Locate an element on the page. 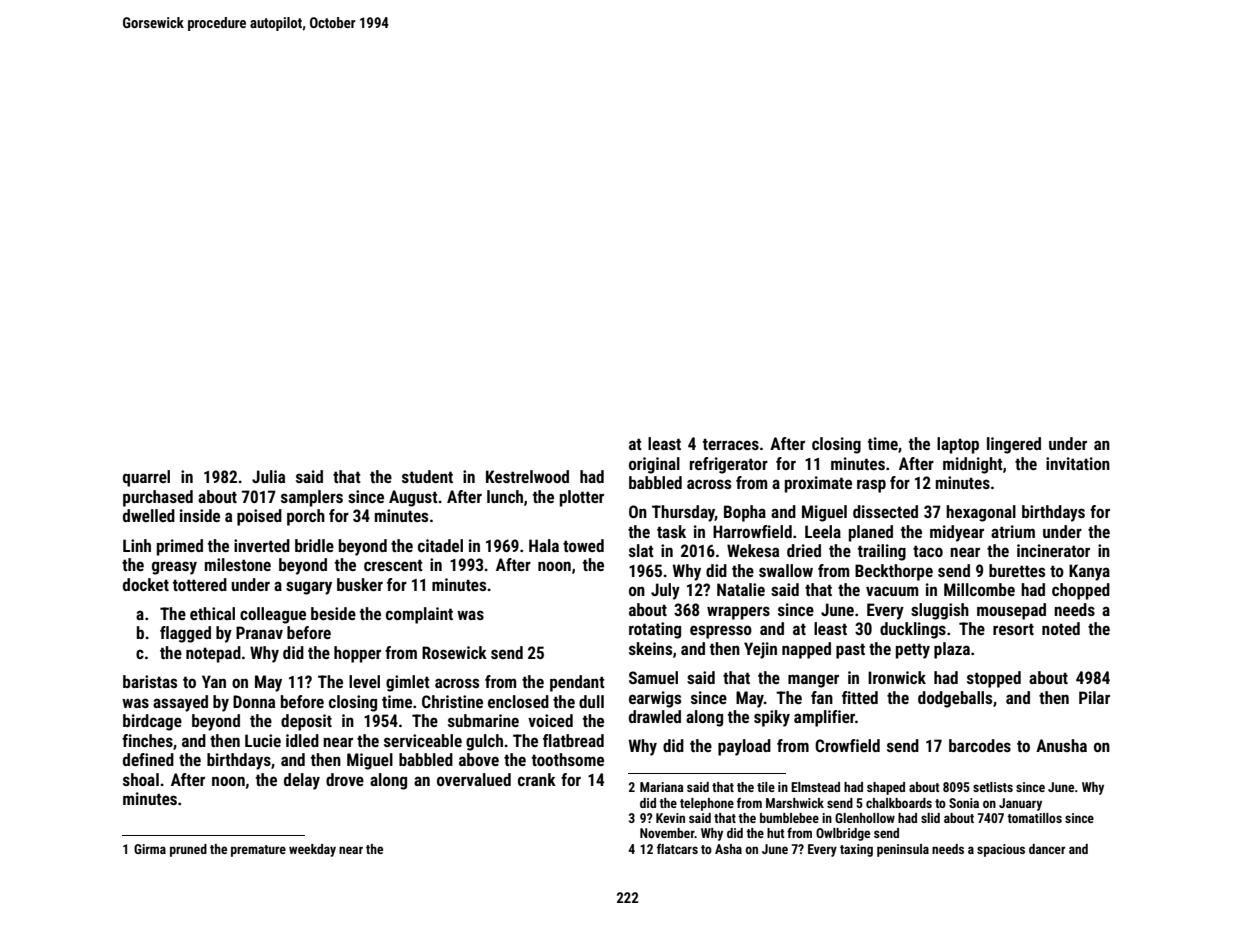 The image size is (1233, 952). Julia is located at coordinates (268, 476).
